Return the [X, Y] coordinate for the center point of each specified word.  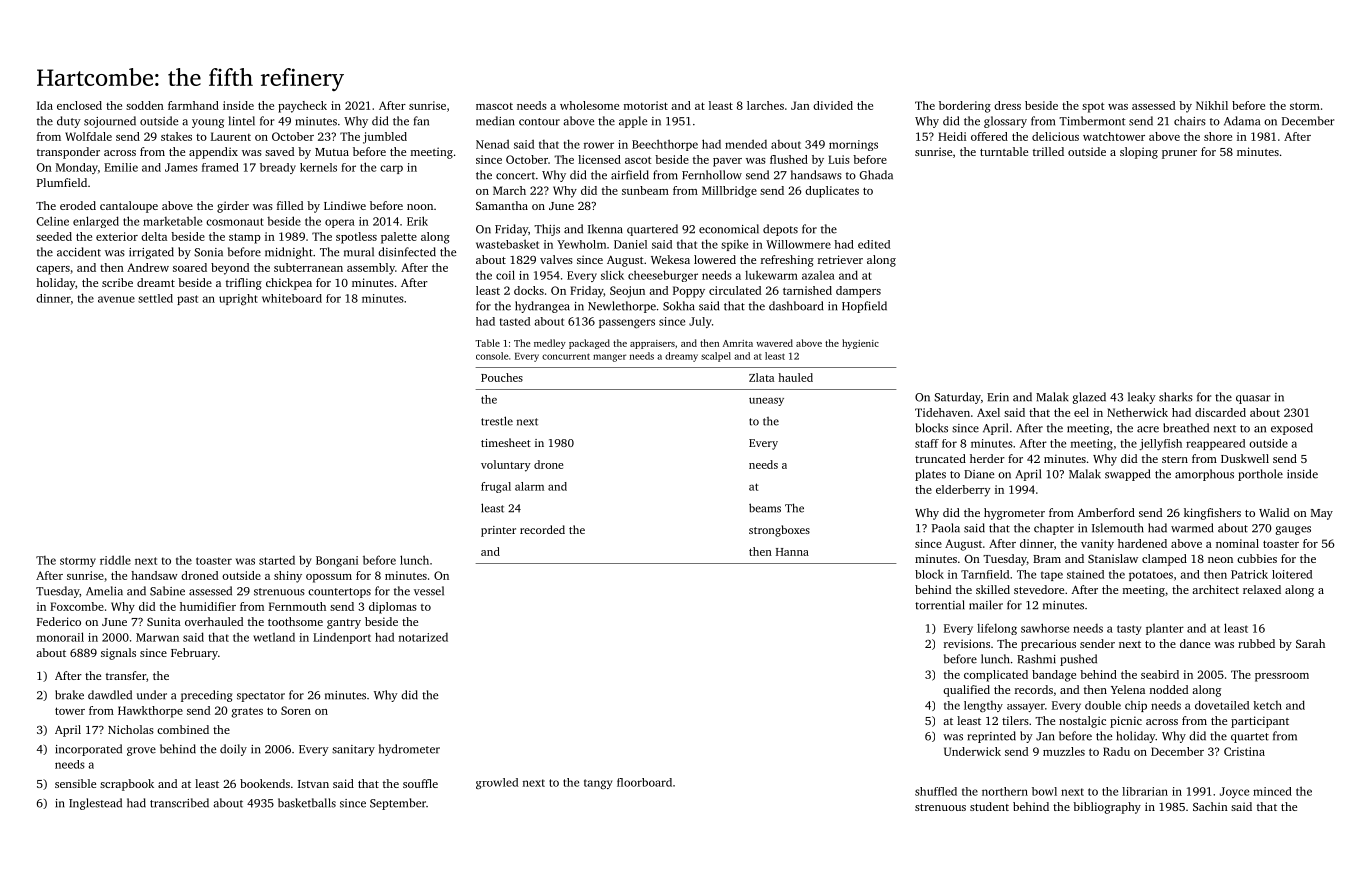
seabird [1160, 674]
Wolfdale [88, 136]
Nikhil [1212, 105]
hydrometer [409, 750]
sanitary [353, 750]
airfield [630, 175]
